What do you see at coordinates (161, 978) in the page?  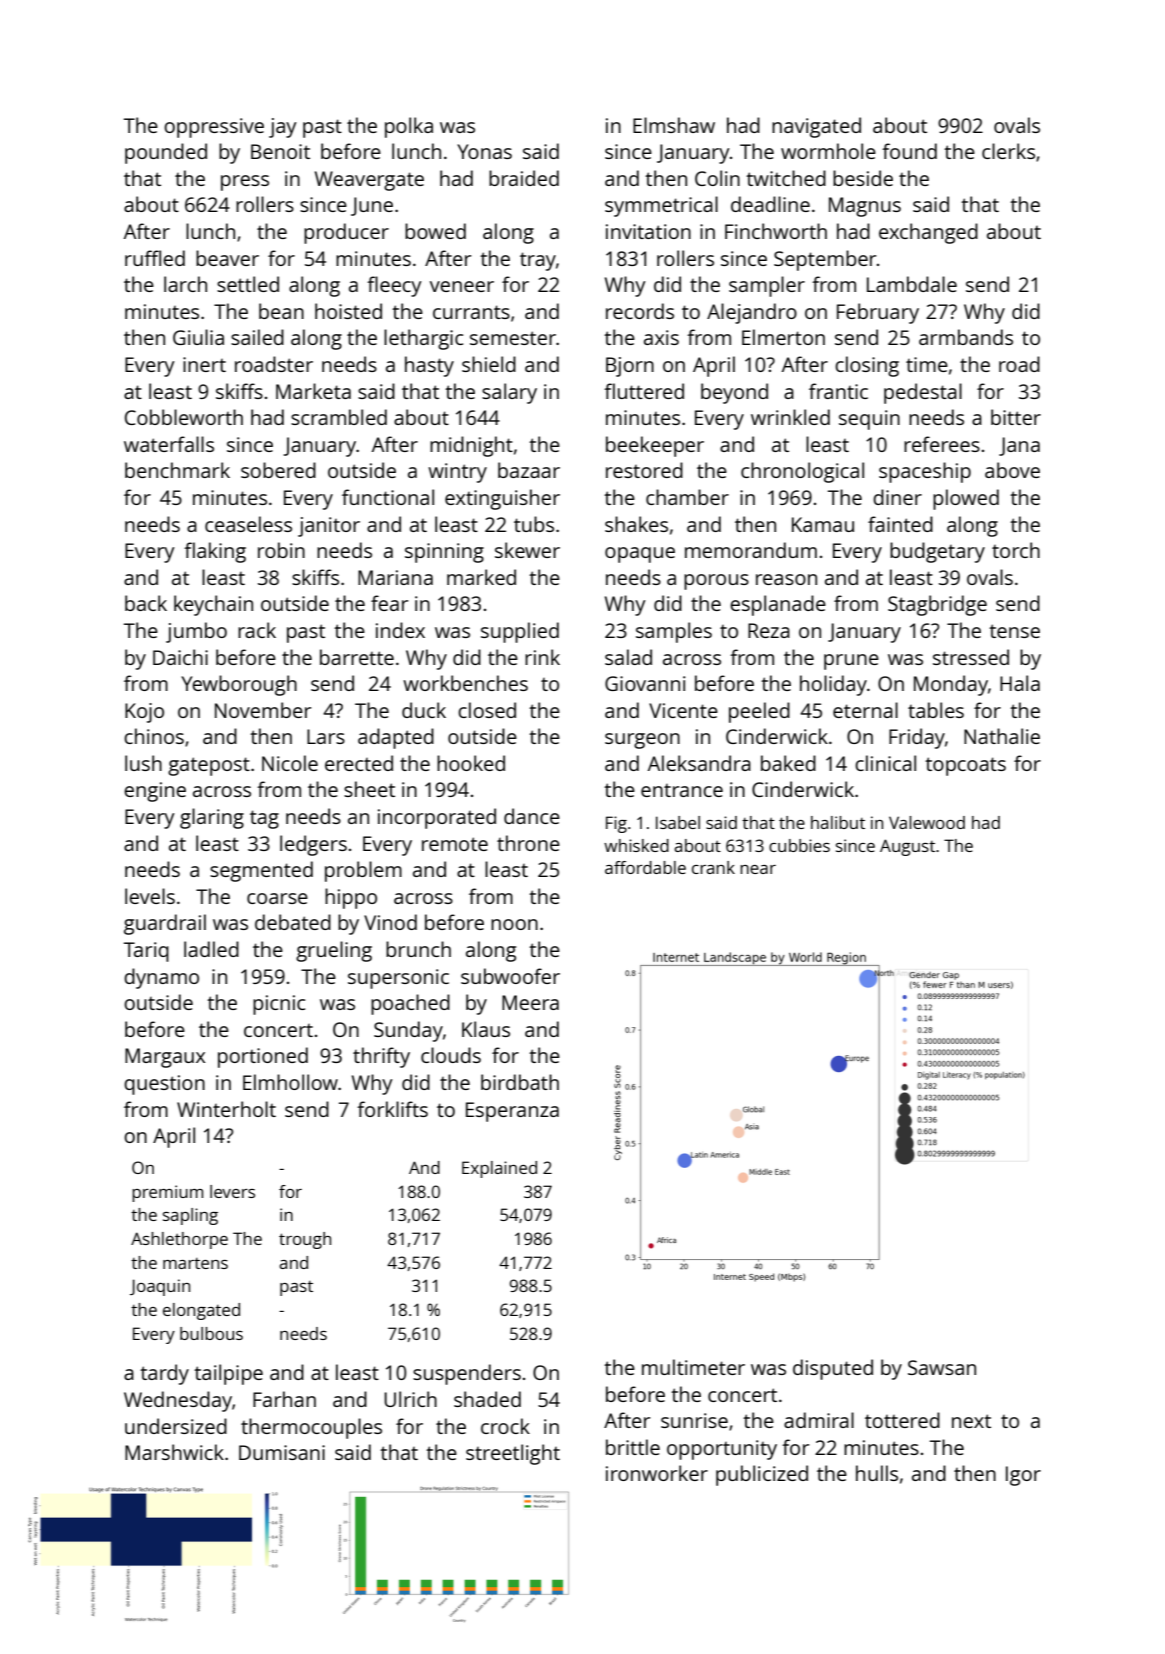 I see `dynamo` at bounding box center [161, 978].
